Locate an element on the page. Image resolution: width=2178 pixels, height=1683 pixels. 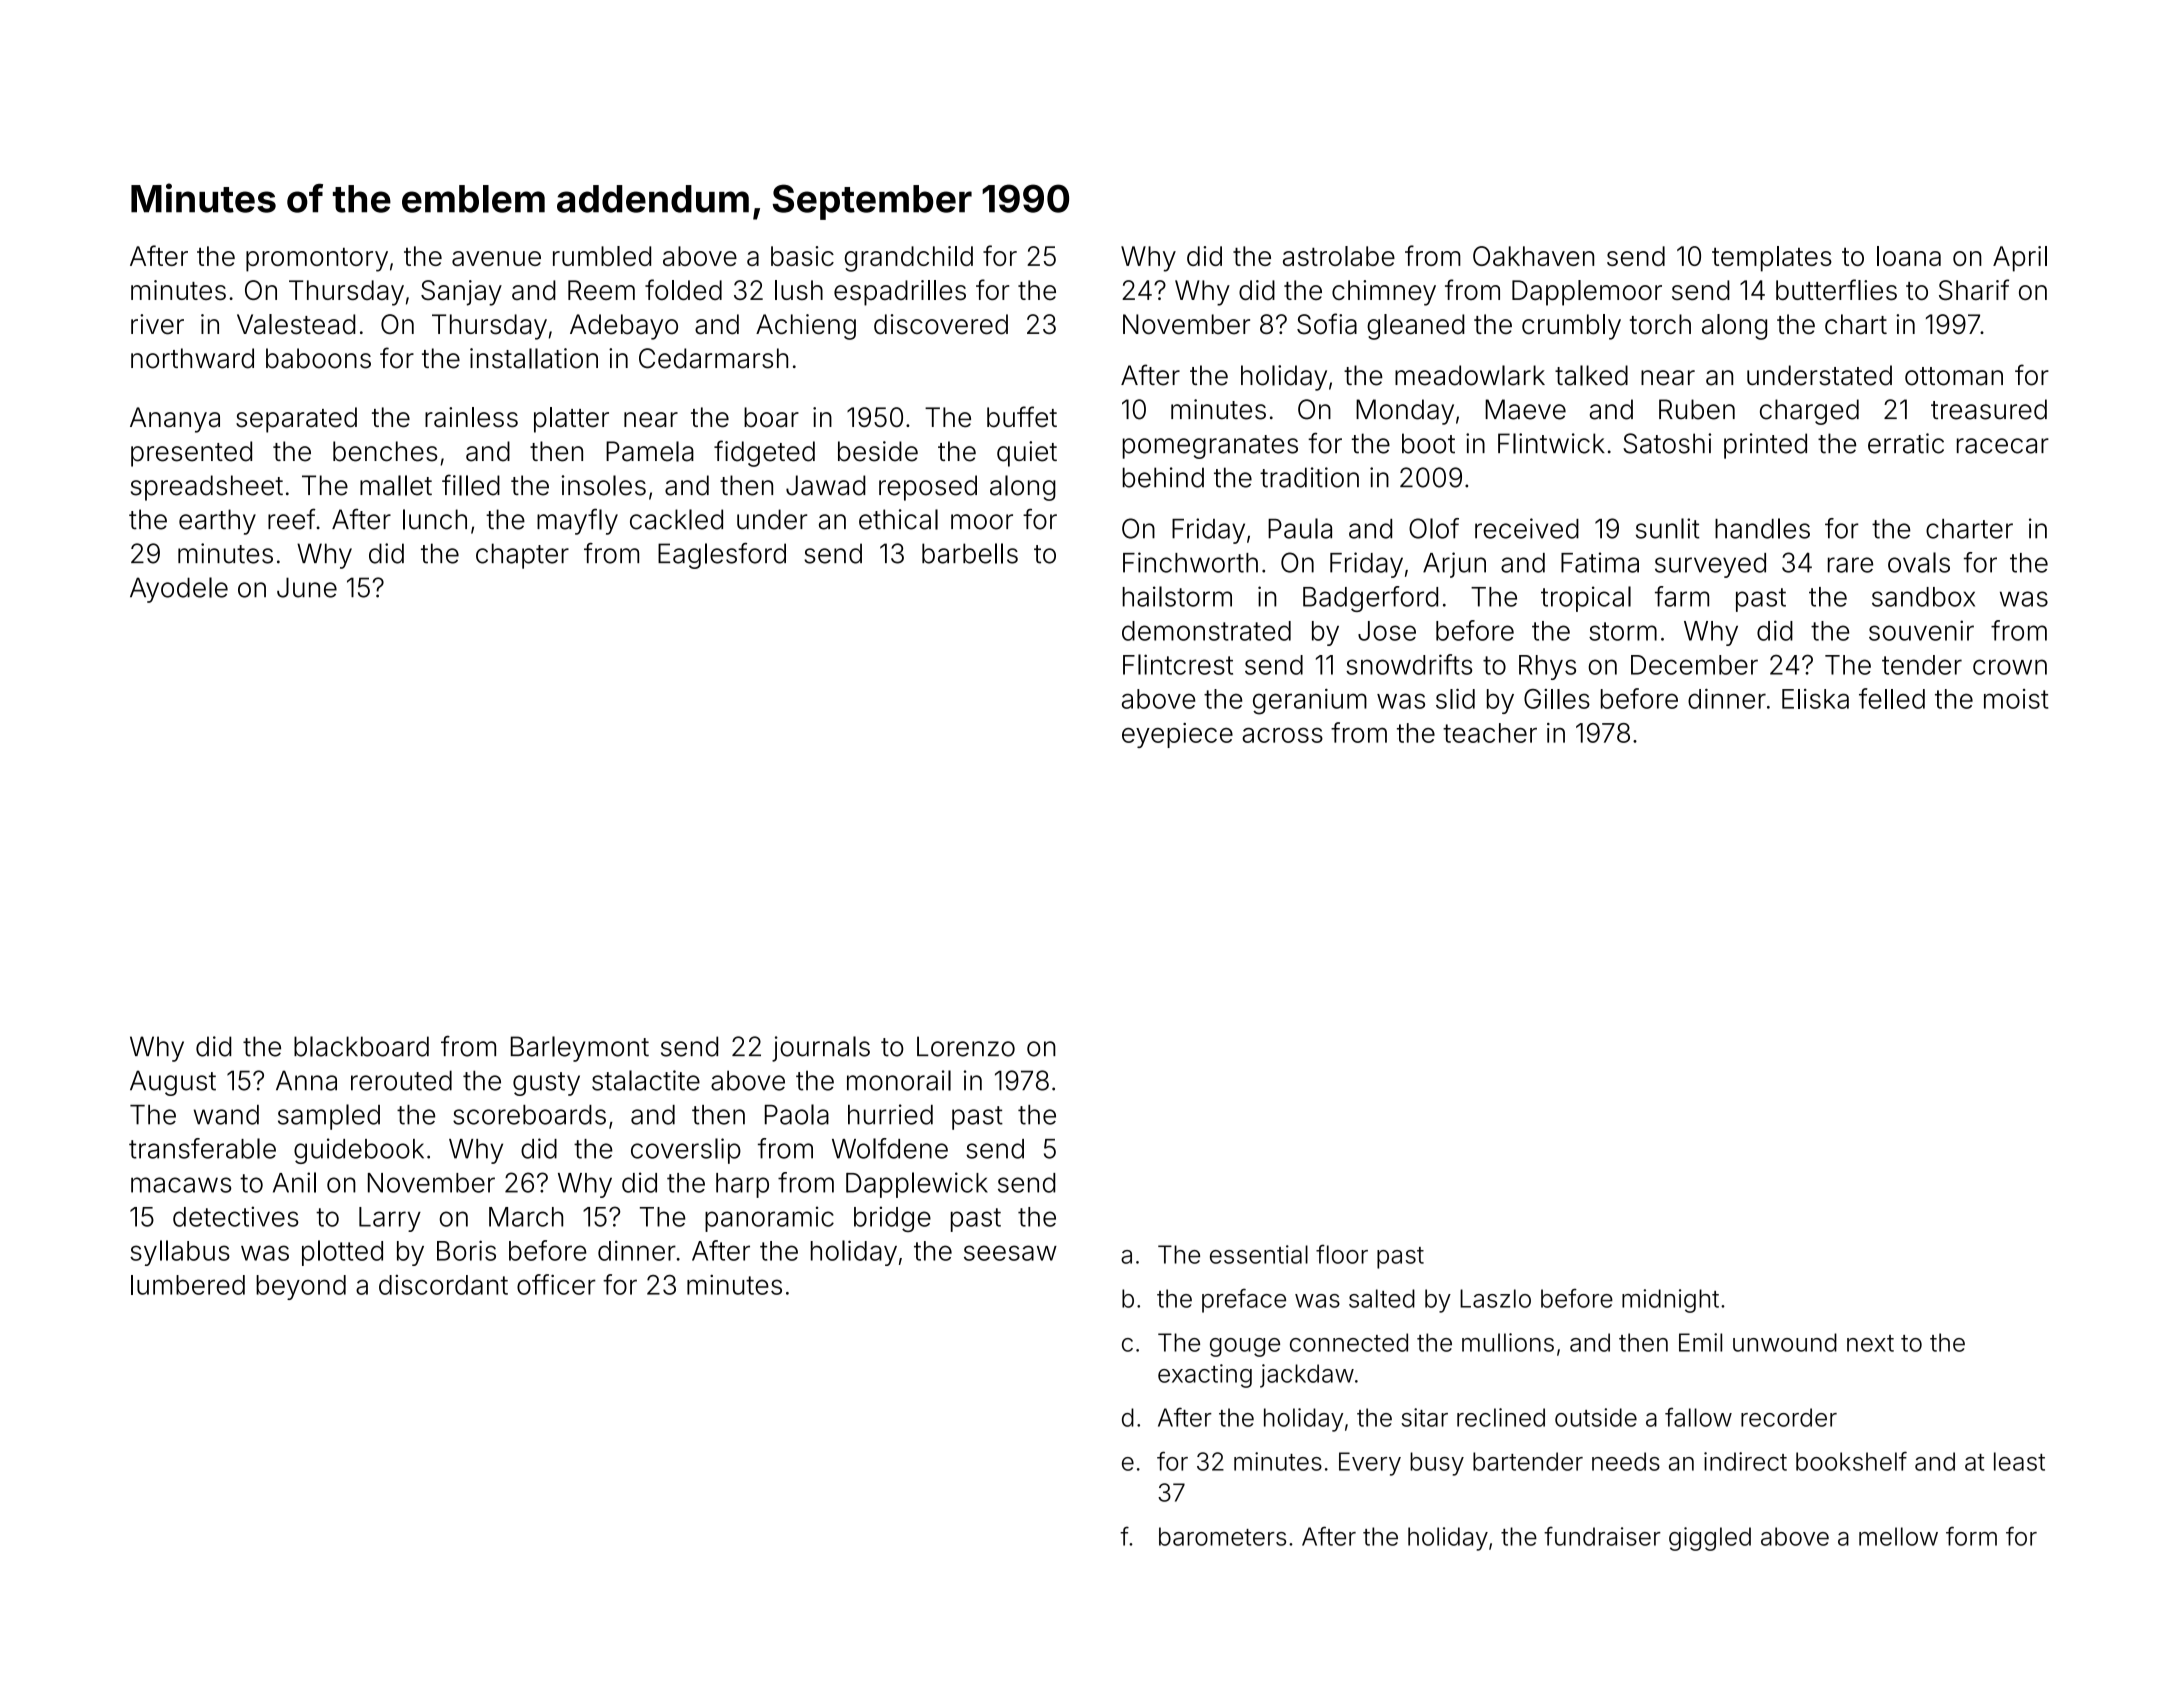
seesaw is located at coordinates (1010, 1253).
